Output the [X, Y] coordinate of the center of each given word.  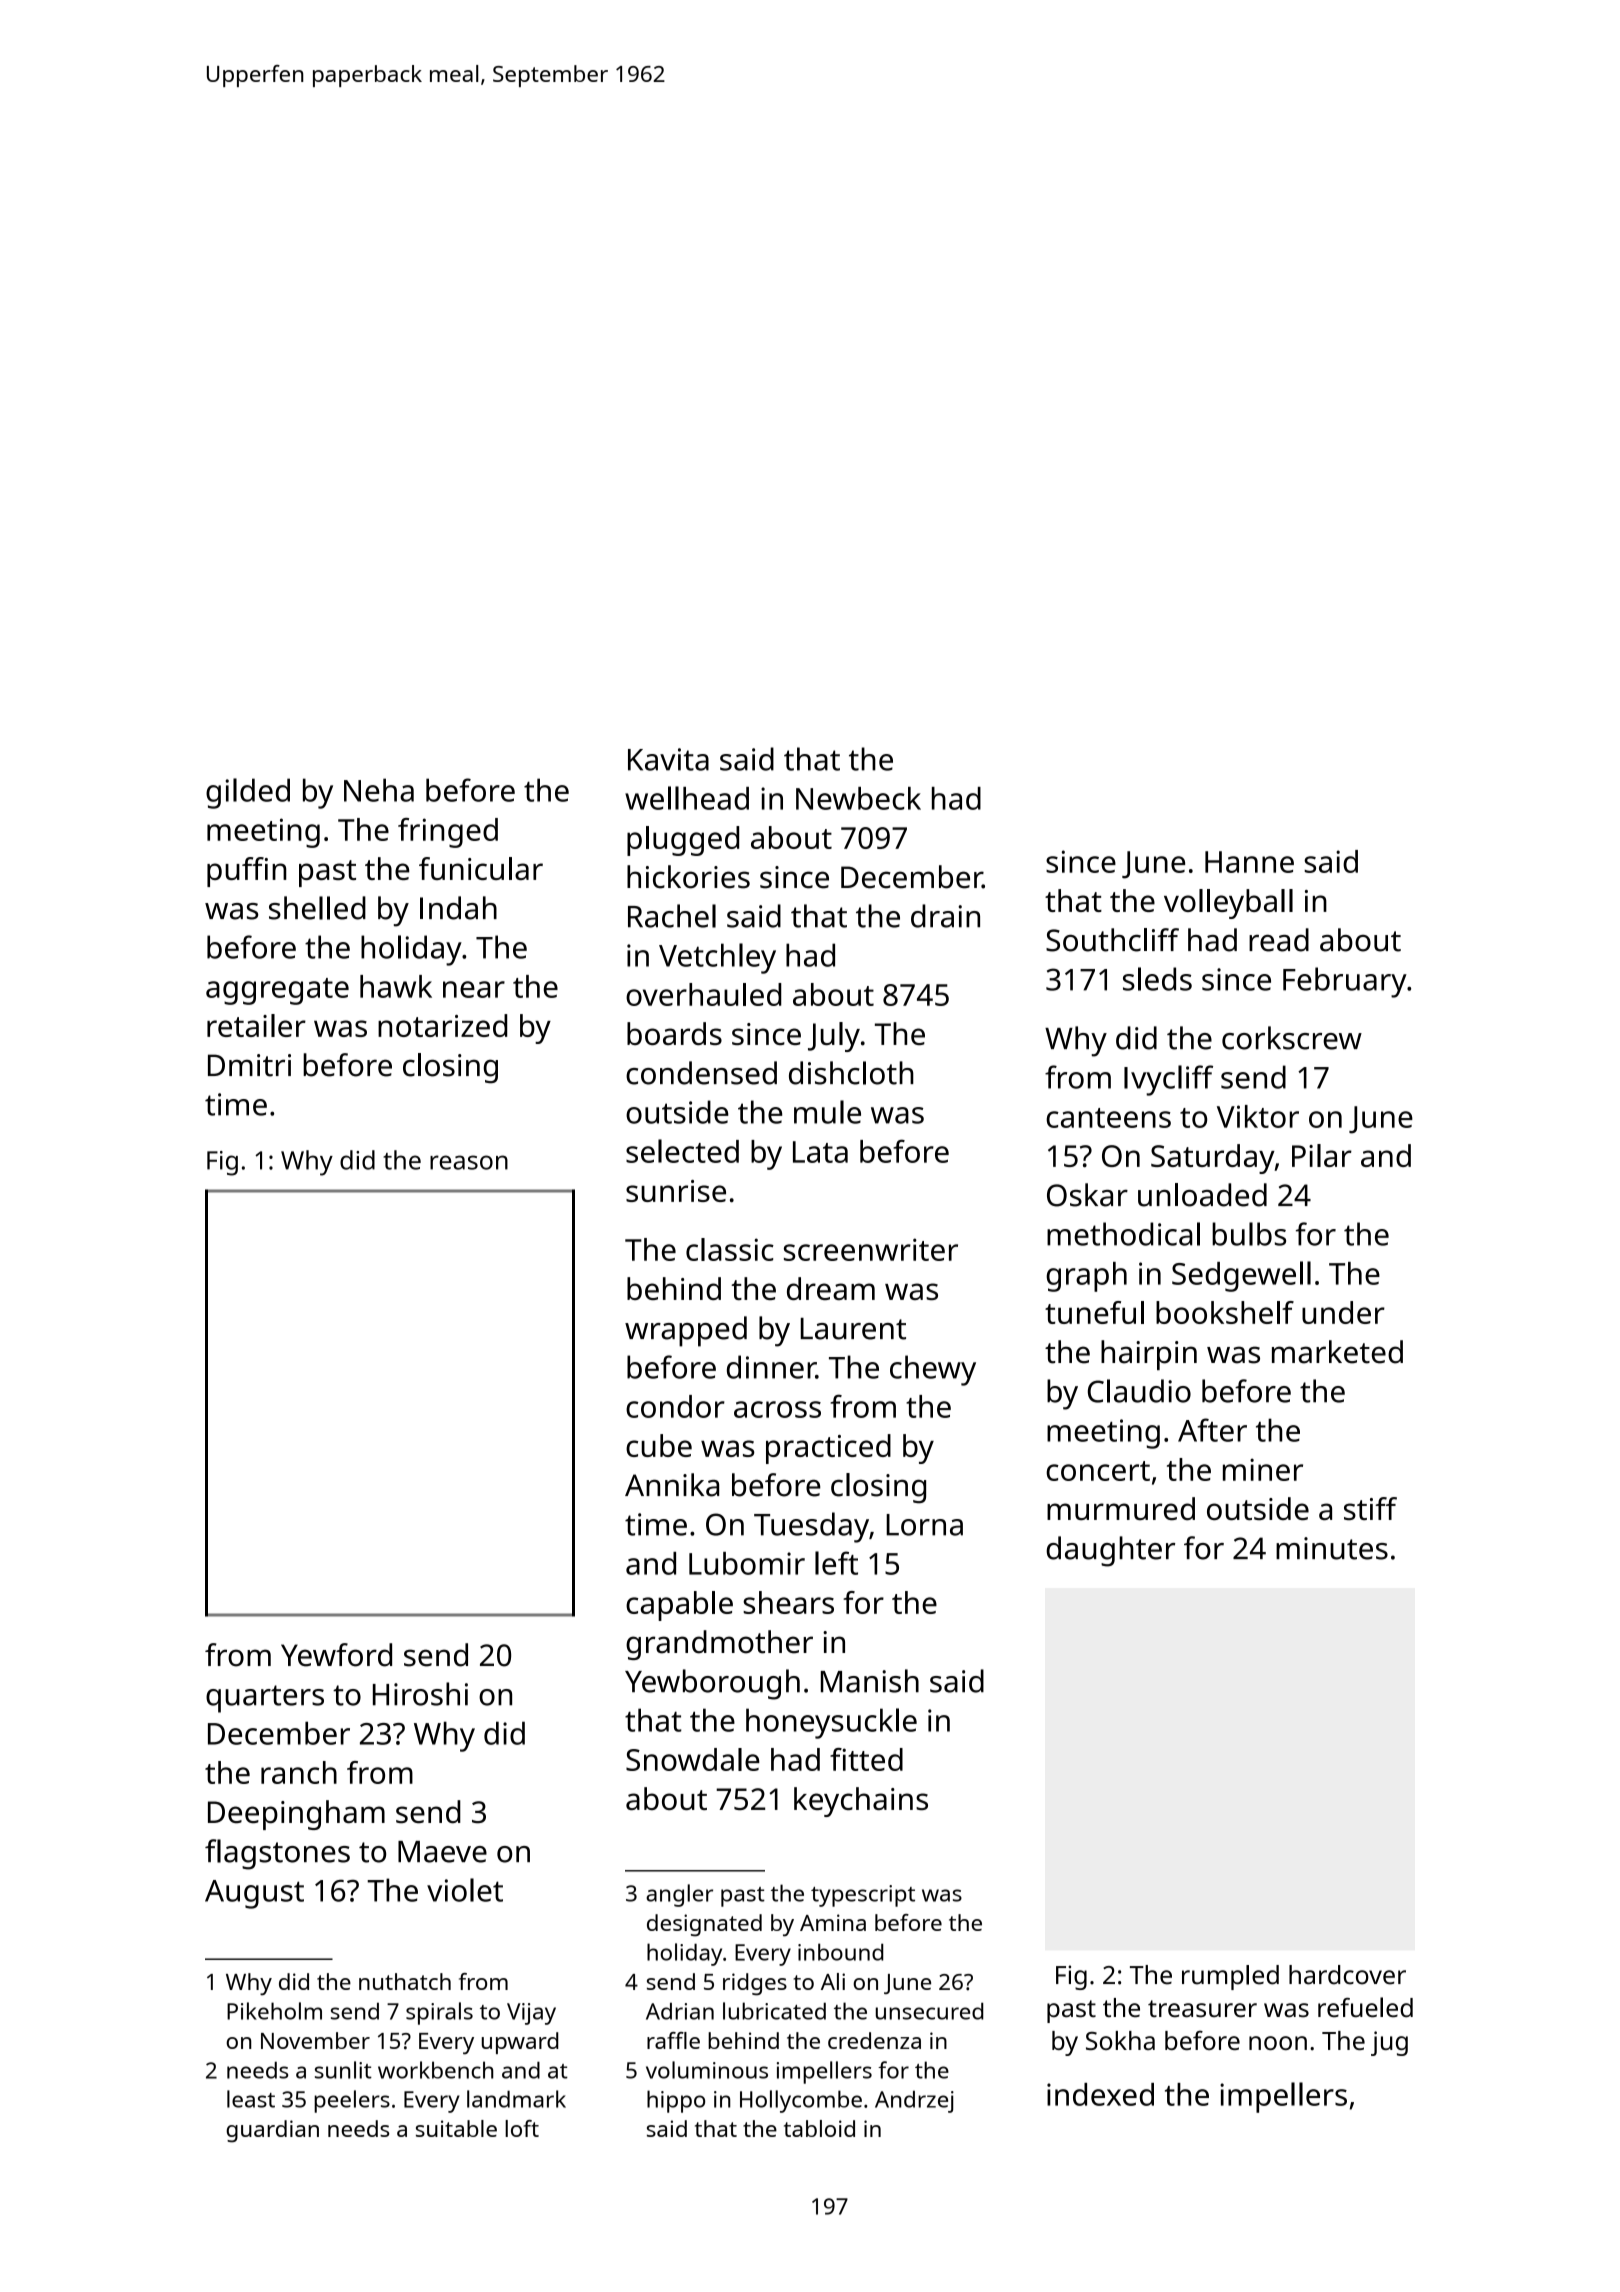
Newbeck [858, 798]
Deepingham [296, 1815]
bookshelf [1225, 1312]
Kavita [668, 759]
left [836, 1563]
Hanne [1249, 862]
